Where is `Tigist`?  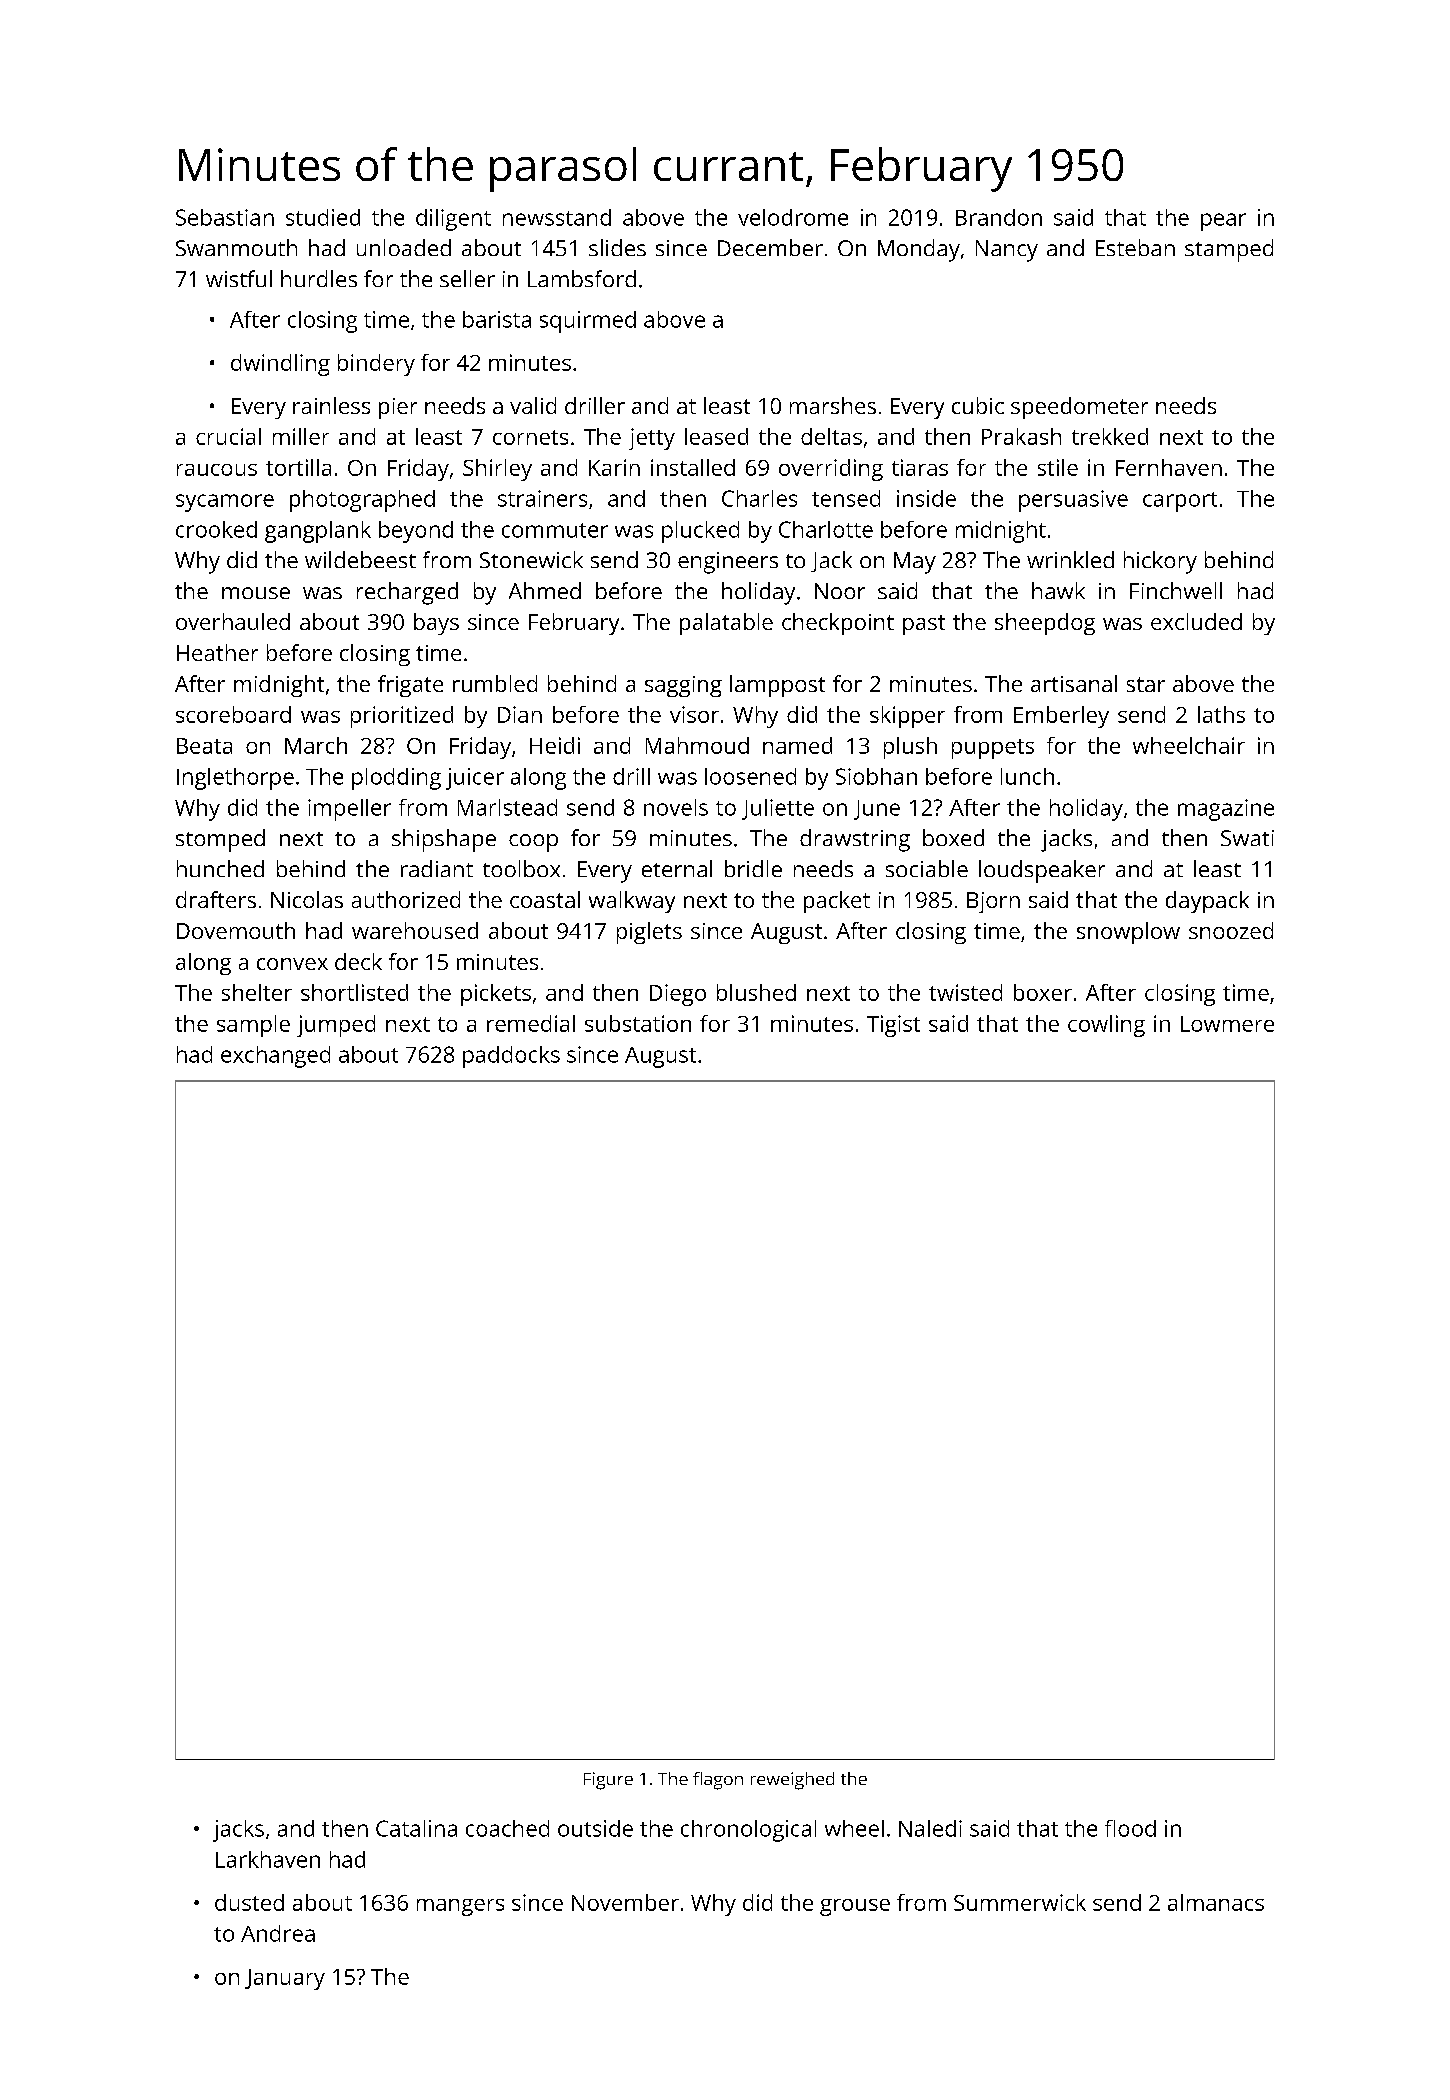 Tigist is located at coordinates (893, 1026).
